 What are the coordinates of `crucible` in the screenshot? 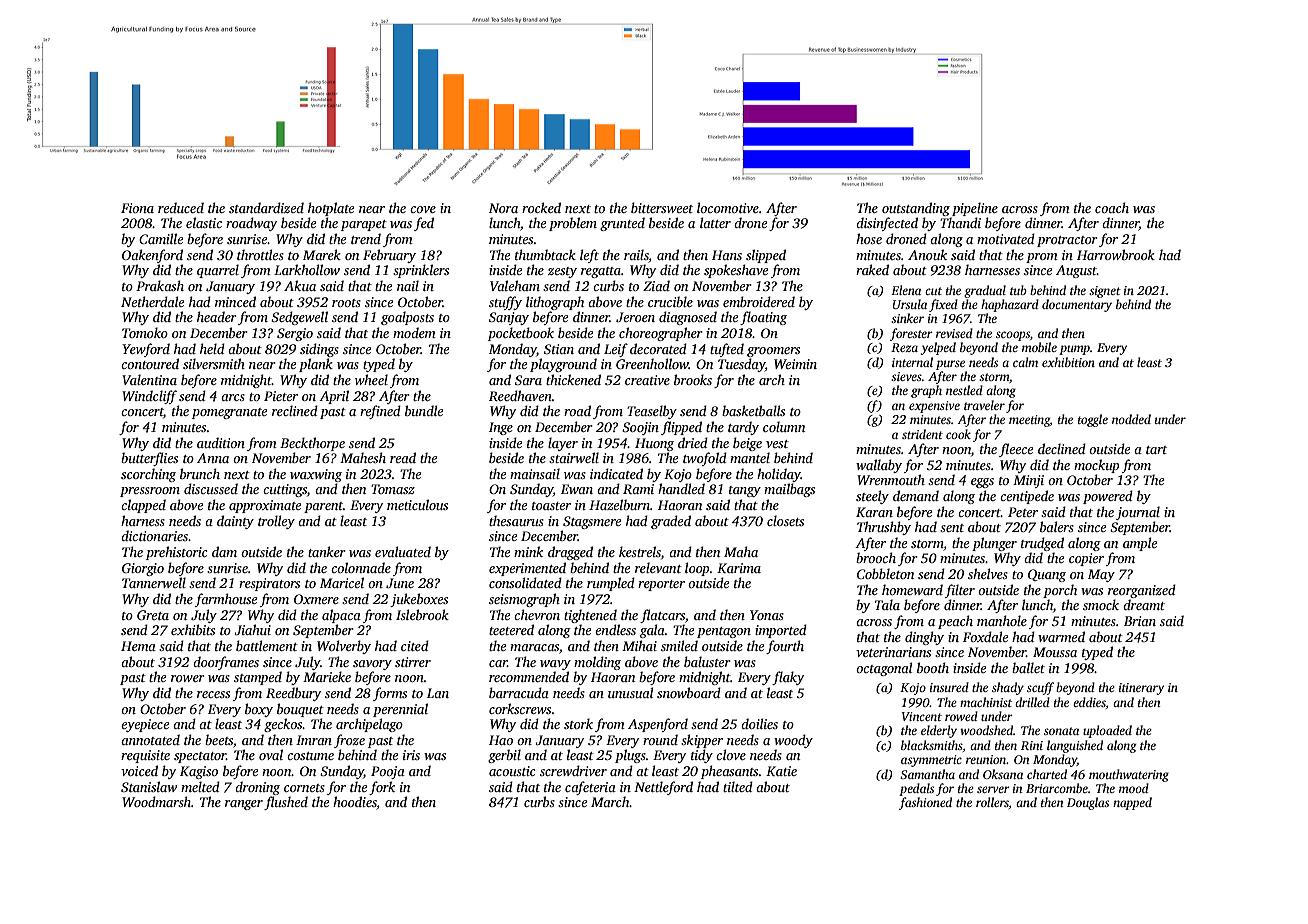 It's located at (670, 301).
